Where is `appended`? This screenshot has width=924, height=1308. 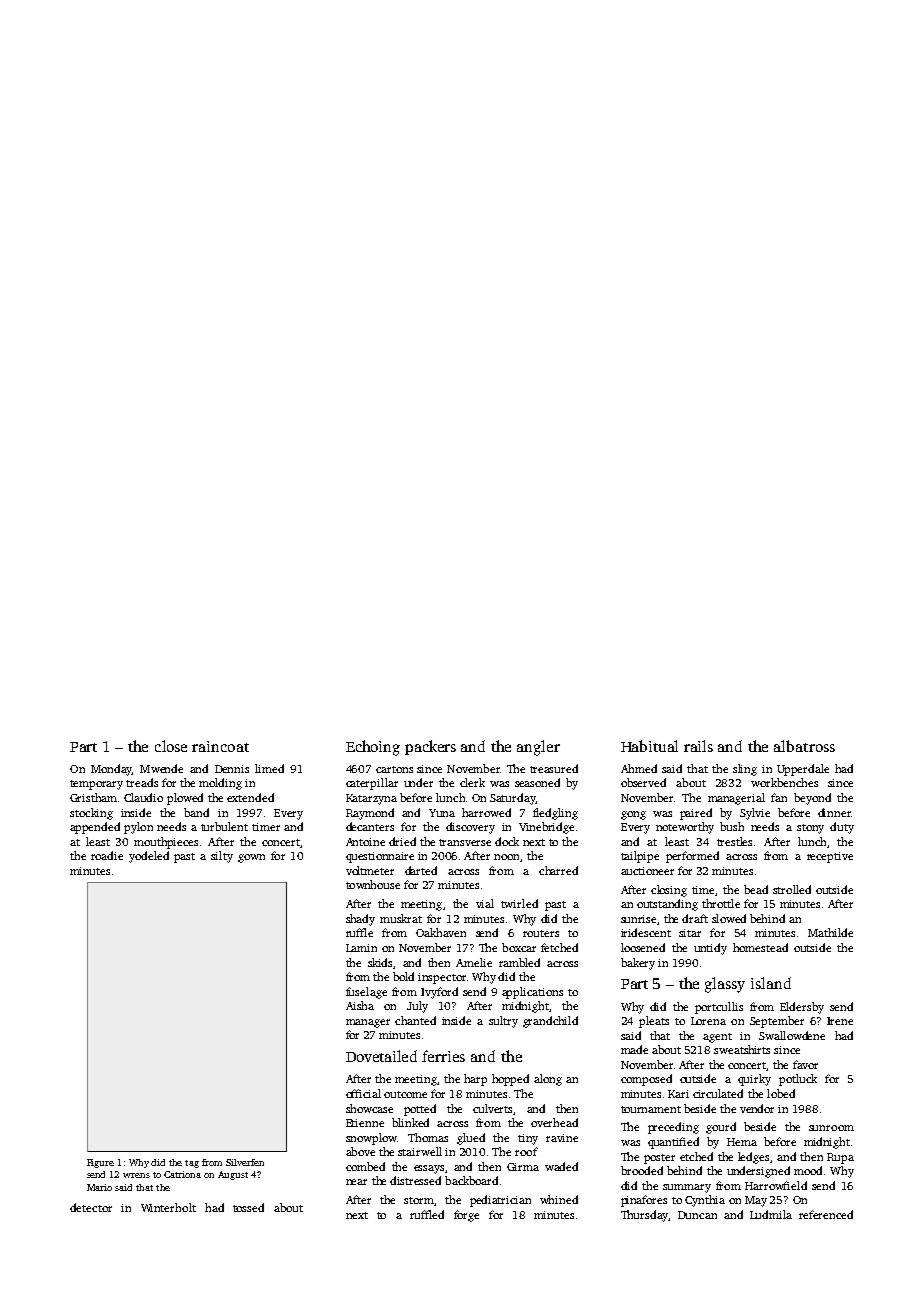 appended is located at coordinates (95, 828).
